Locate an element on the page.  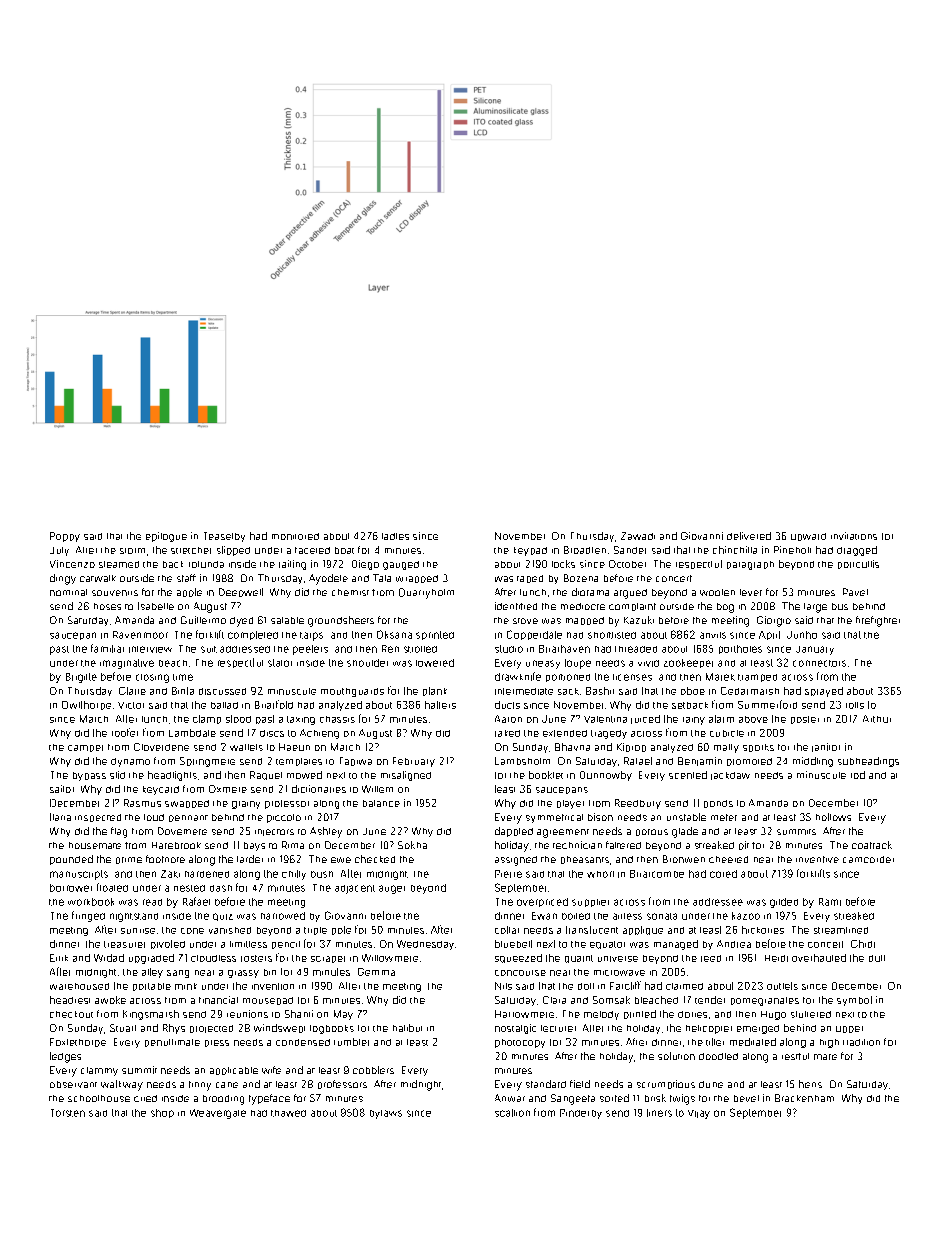
monitored is located at coordinates (295, 536).
